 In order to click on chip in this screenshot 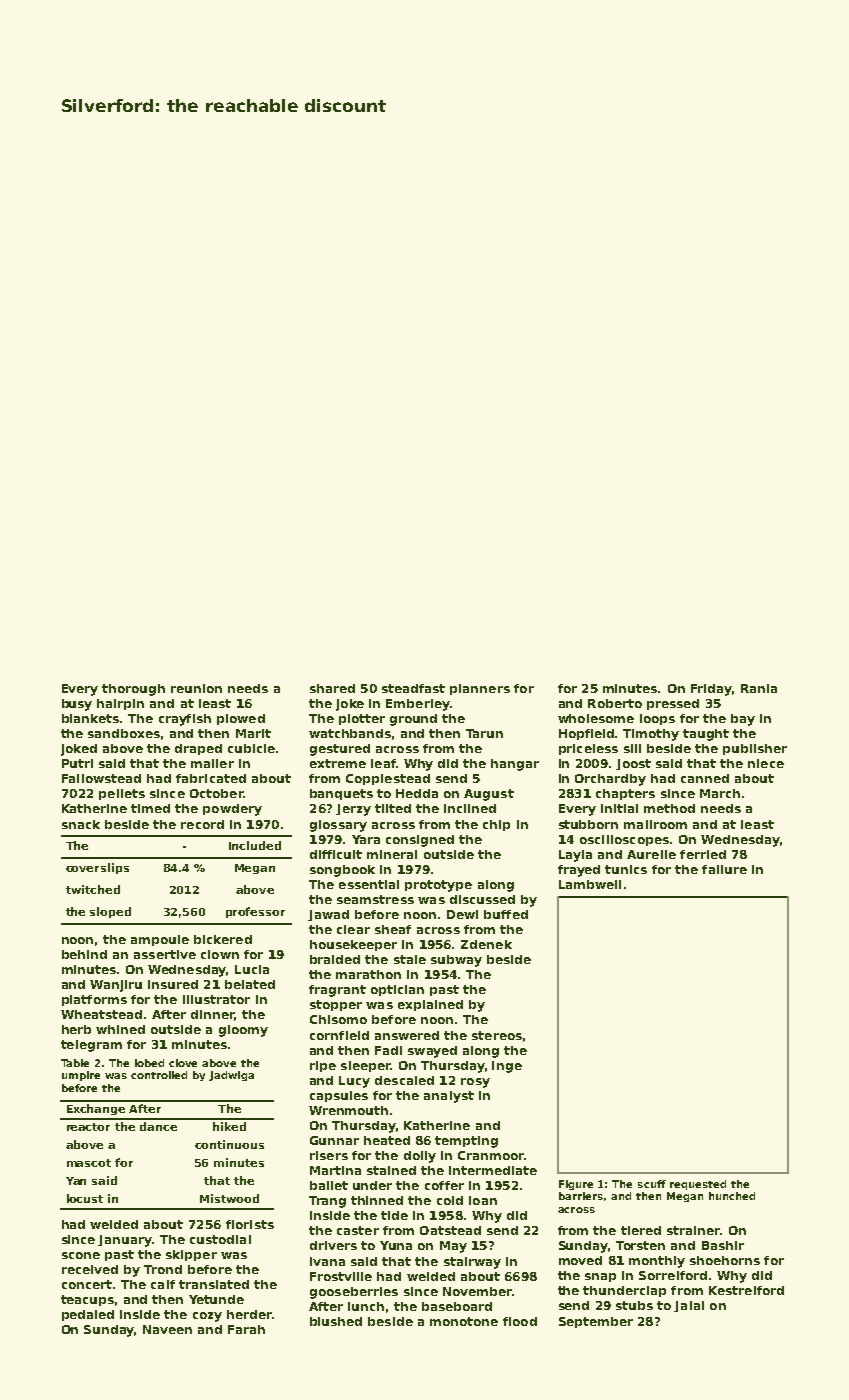, I will do `click(496, 825)`.
